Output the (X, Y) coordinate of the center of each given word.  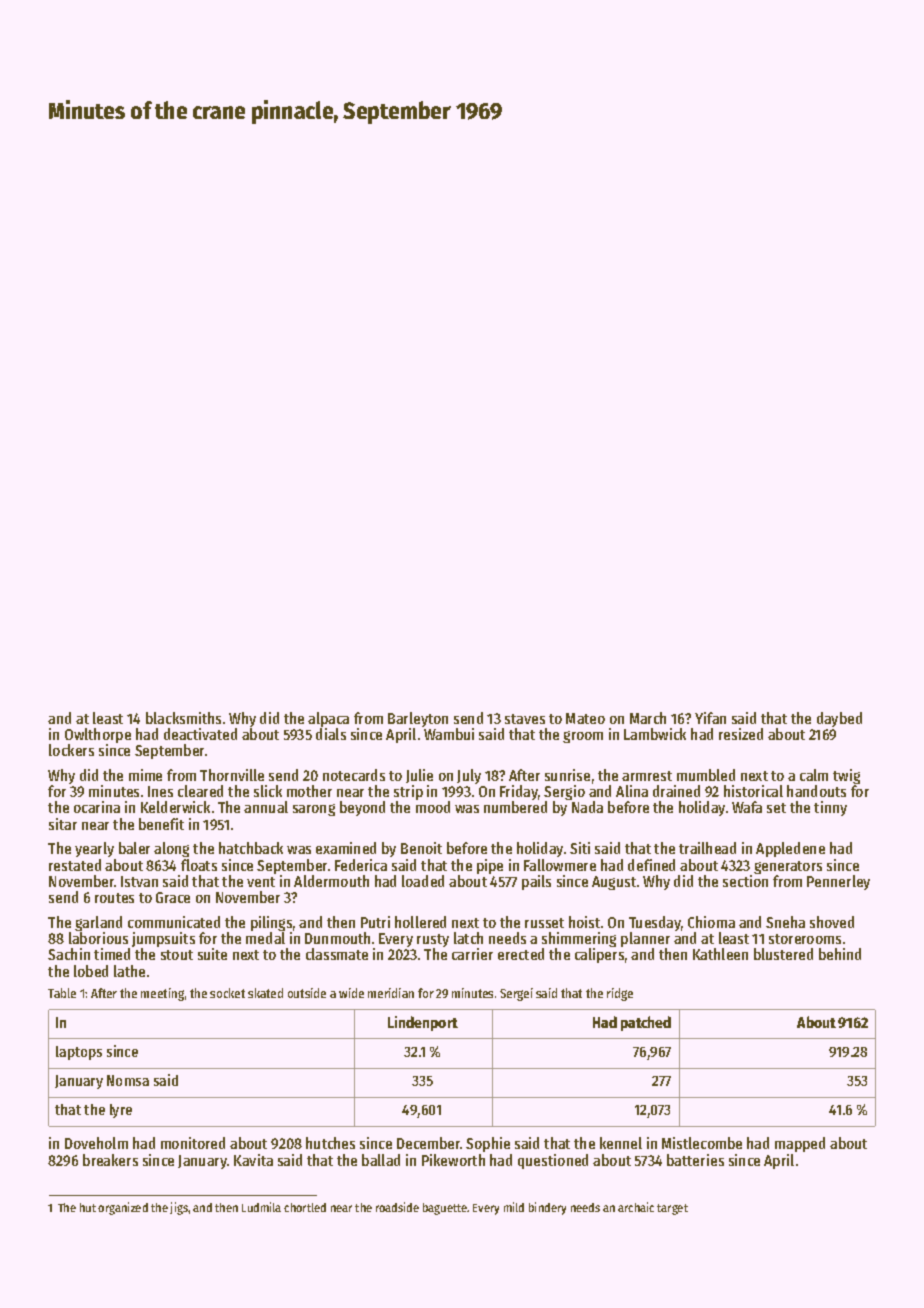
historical (753, 791)
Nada (587, 807)
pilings (271, 923)
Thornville (232, 775)
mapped (800, 1144)
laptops (79, 1053)
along (171, 849)
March (648, 718)
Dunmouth (337, 938)
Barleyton (418, 719)
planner (645, 939)
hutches (330, 1143)
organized (123, 1208)
